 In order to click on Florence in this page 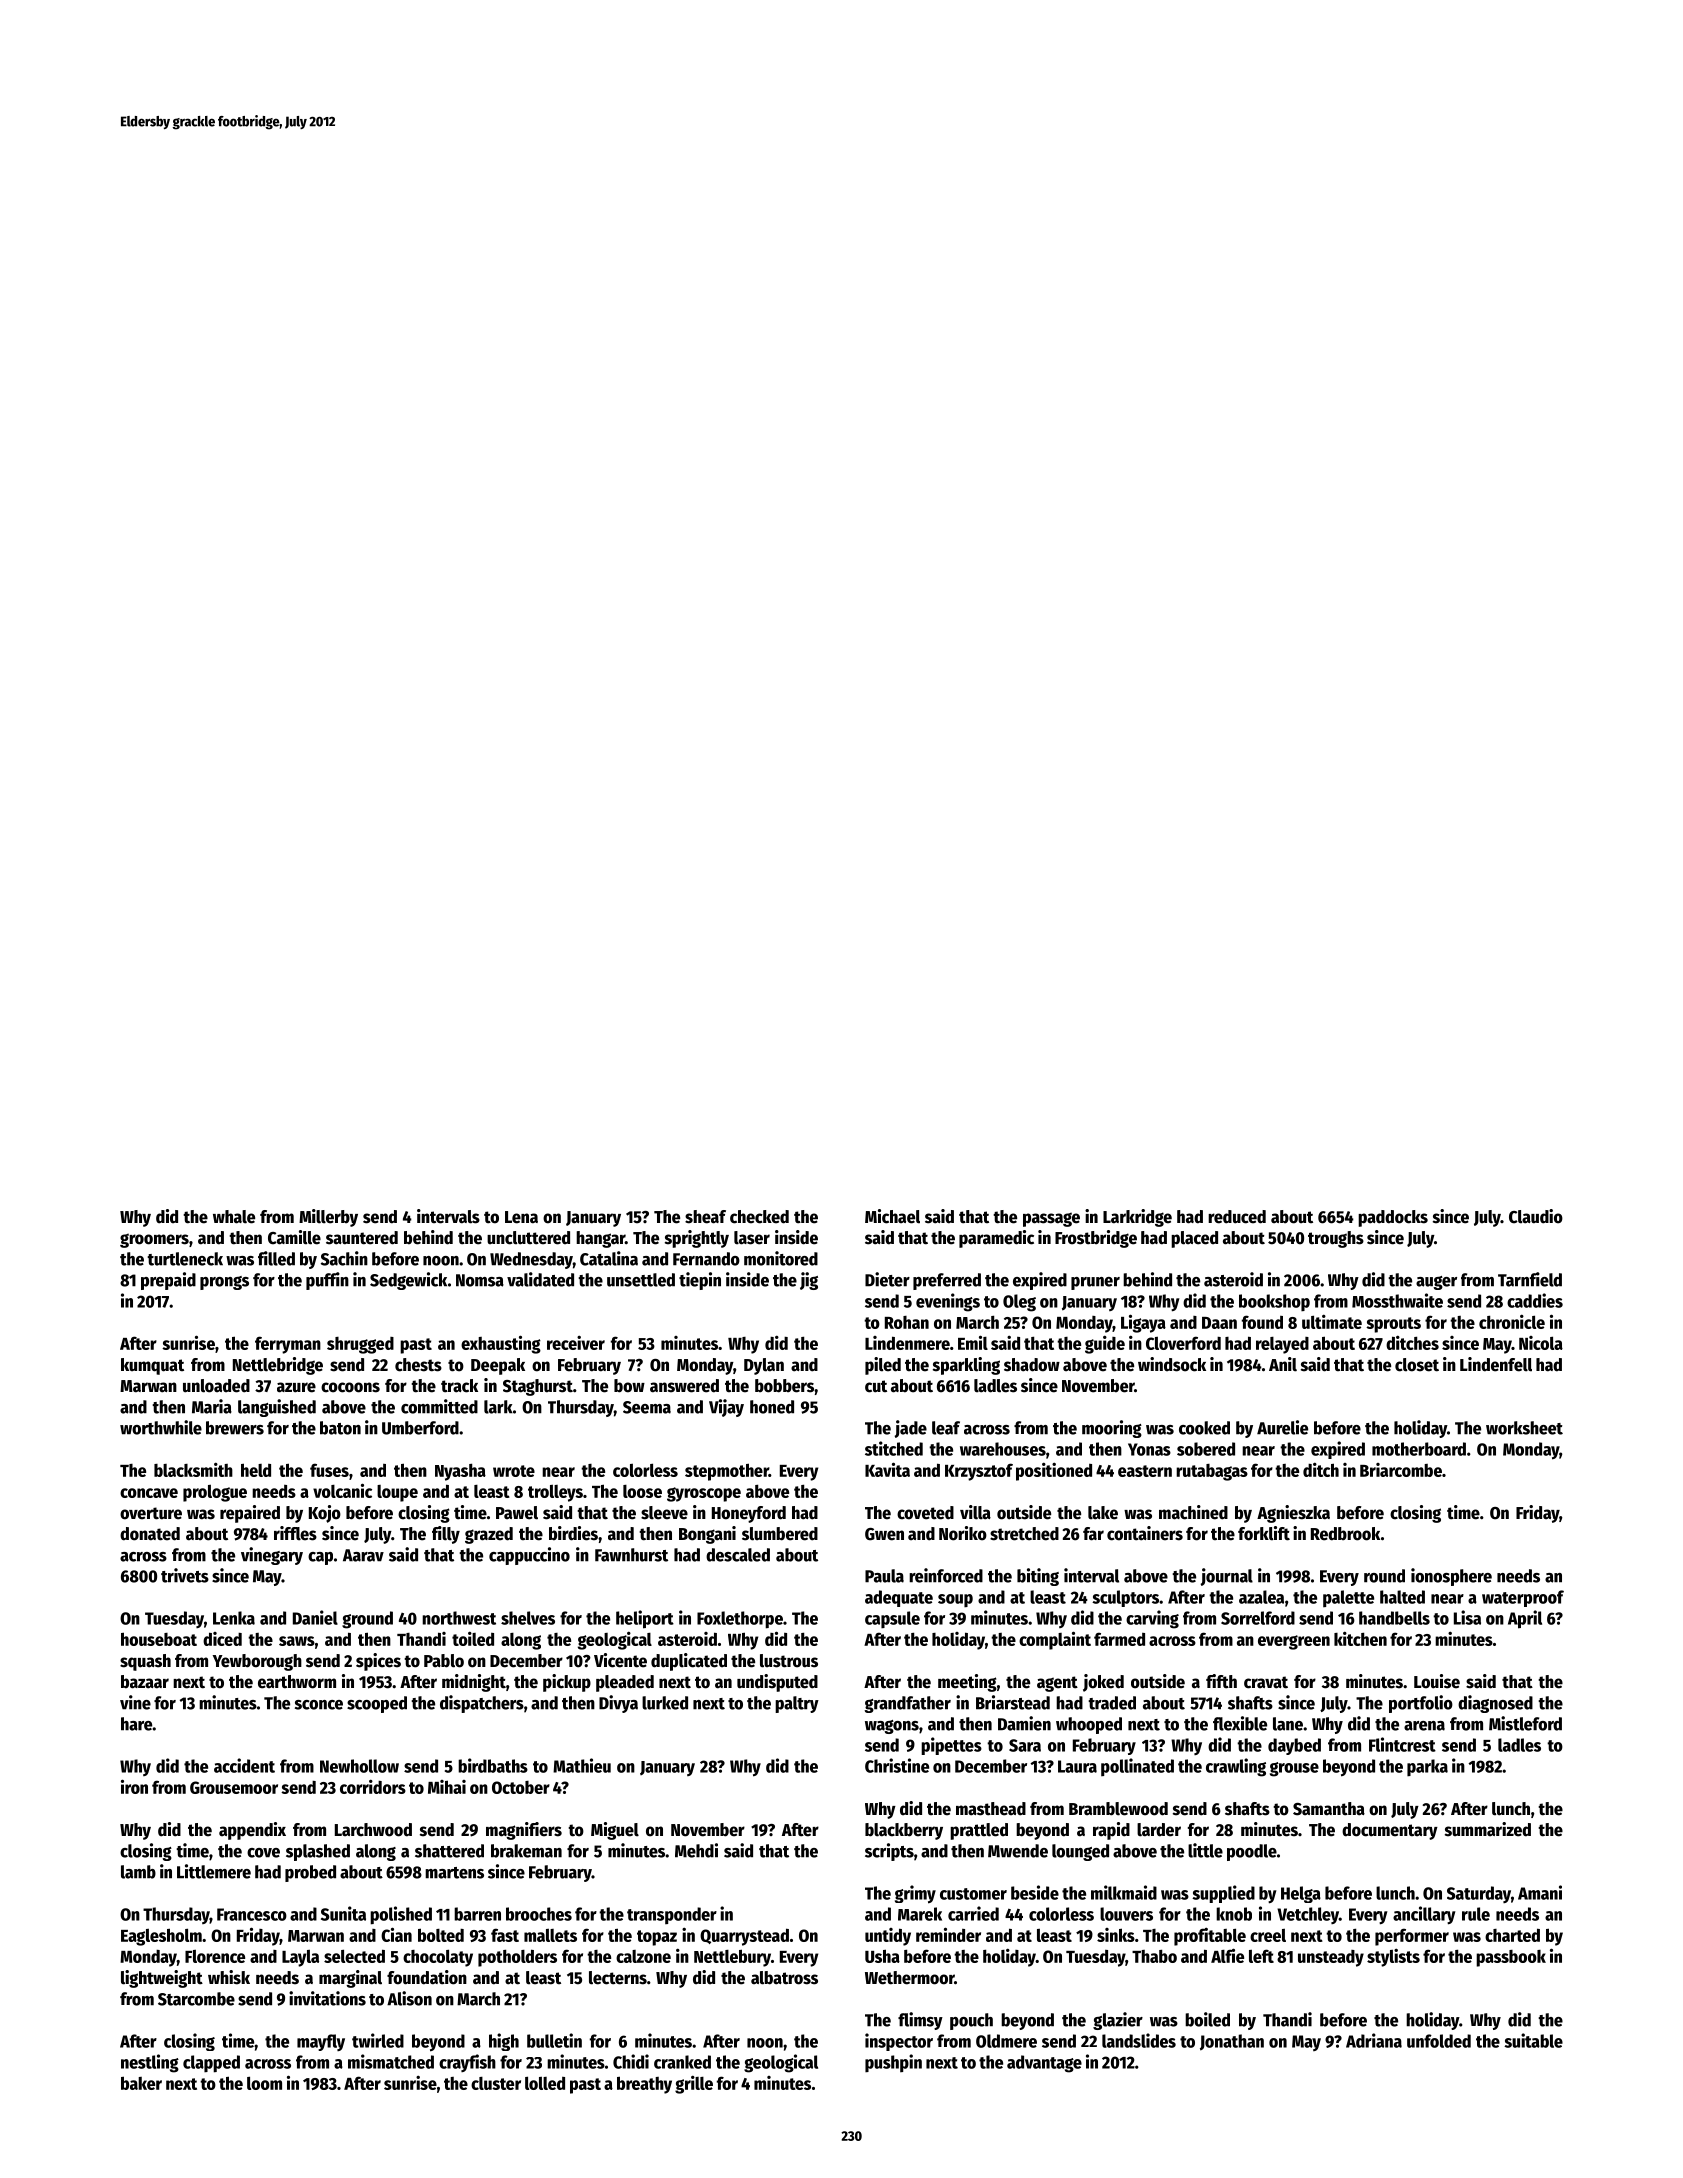, I will do `click(215, 1956)`.
